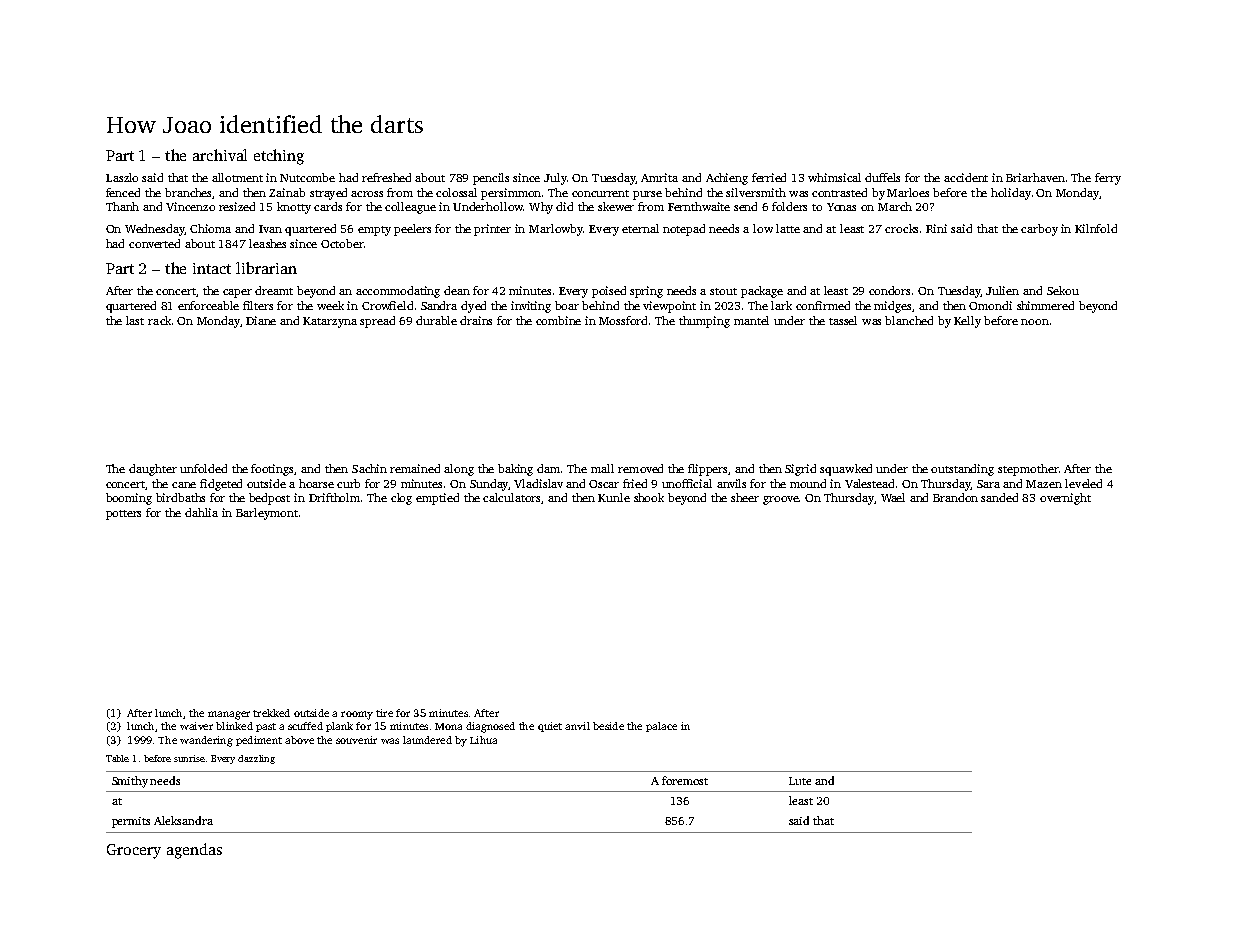 This image has width=1233, height=952. Describe the element at coordinates (134, 851) in the image. I see `Grocery` at that location.
